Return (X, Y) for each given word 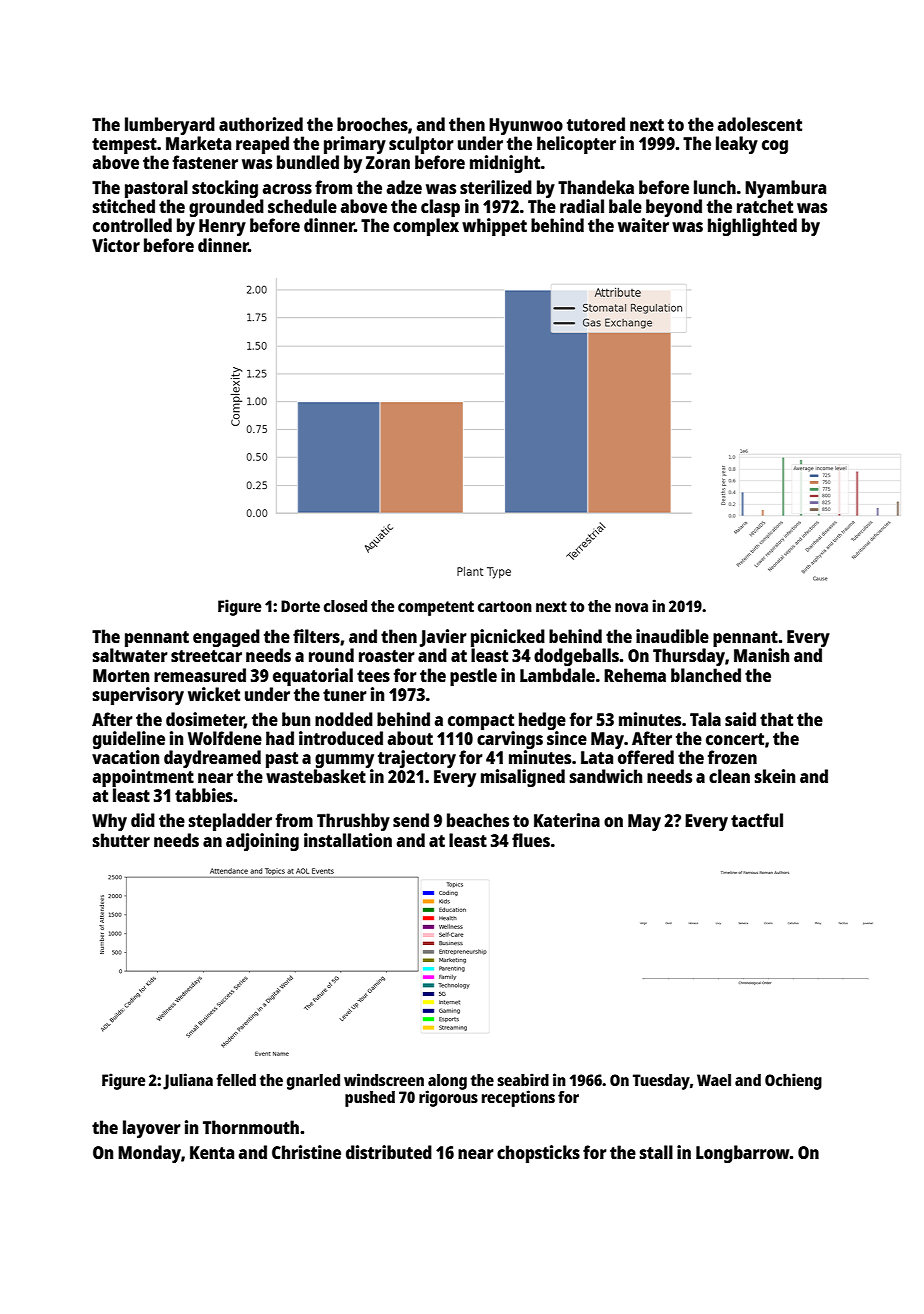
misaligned (523, 778)
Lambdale (557, 675)
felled (236, 1080)
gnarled (313, 1082)
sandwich (606, 776)
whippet (494, 227)
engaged (226, 638)
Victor (116, 245)
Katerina (567, 820)
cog (775, 147)
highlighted (752, 227)
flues (531, 840)
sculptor (421, 145)
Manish (761, 655)
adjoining (262, 842)
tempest (124, 146)
